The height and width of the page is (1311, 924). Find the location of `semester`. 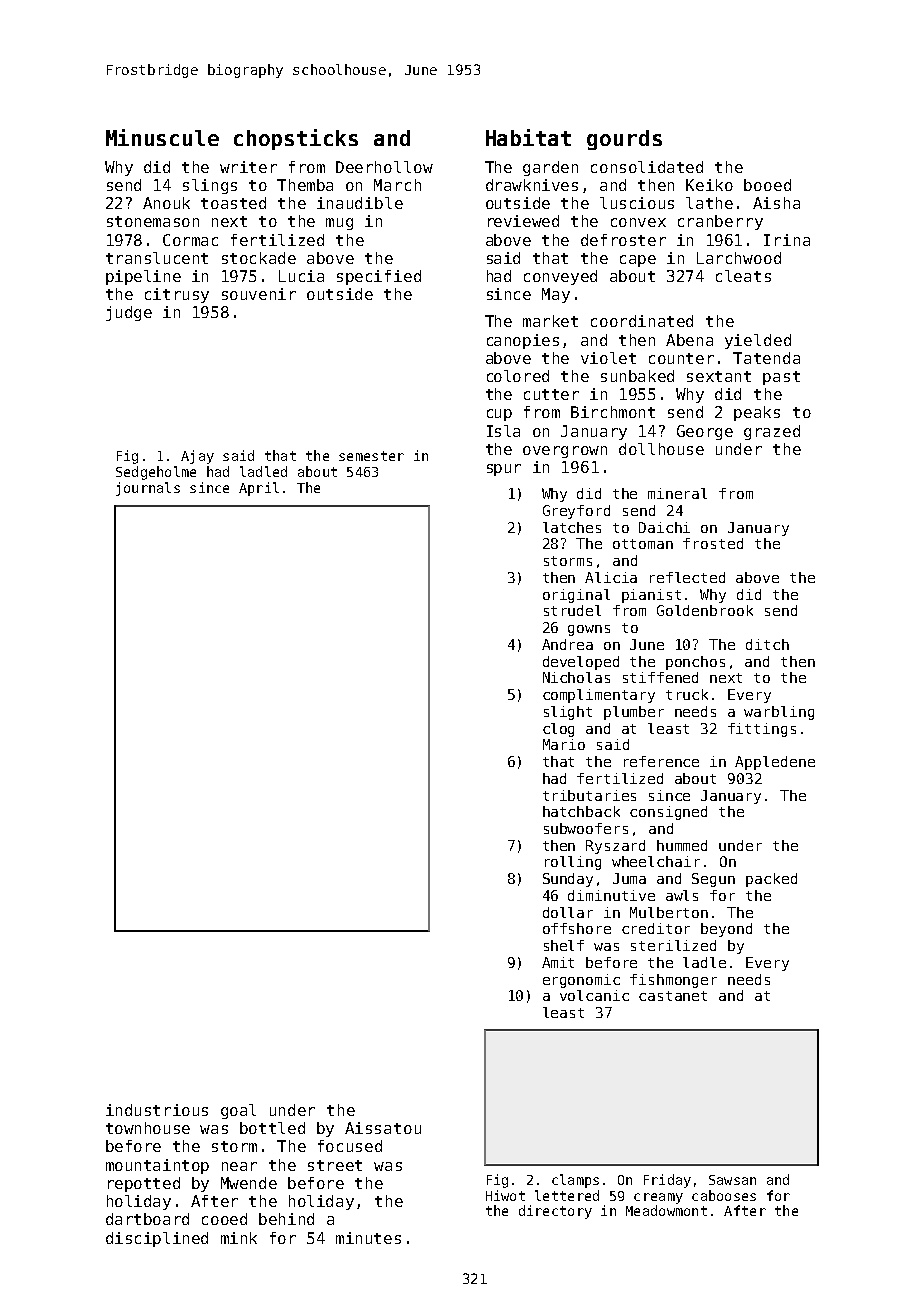

semester is located at coordinates (371, 456).
